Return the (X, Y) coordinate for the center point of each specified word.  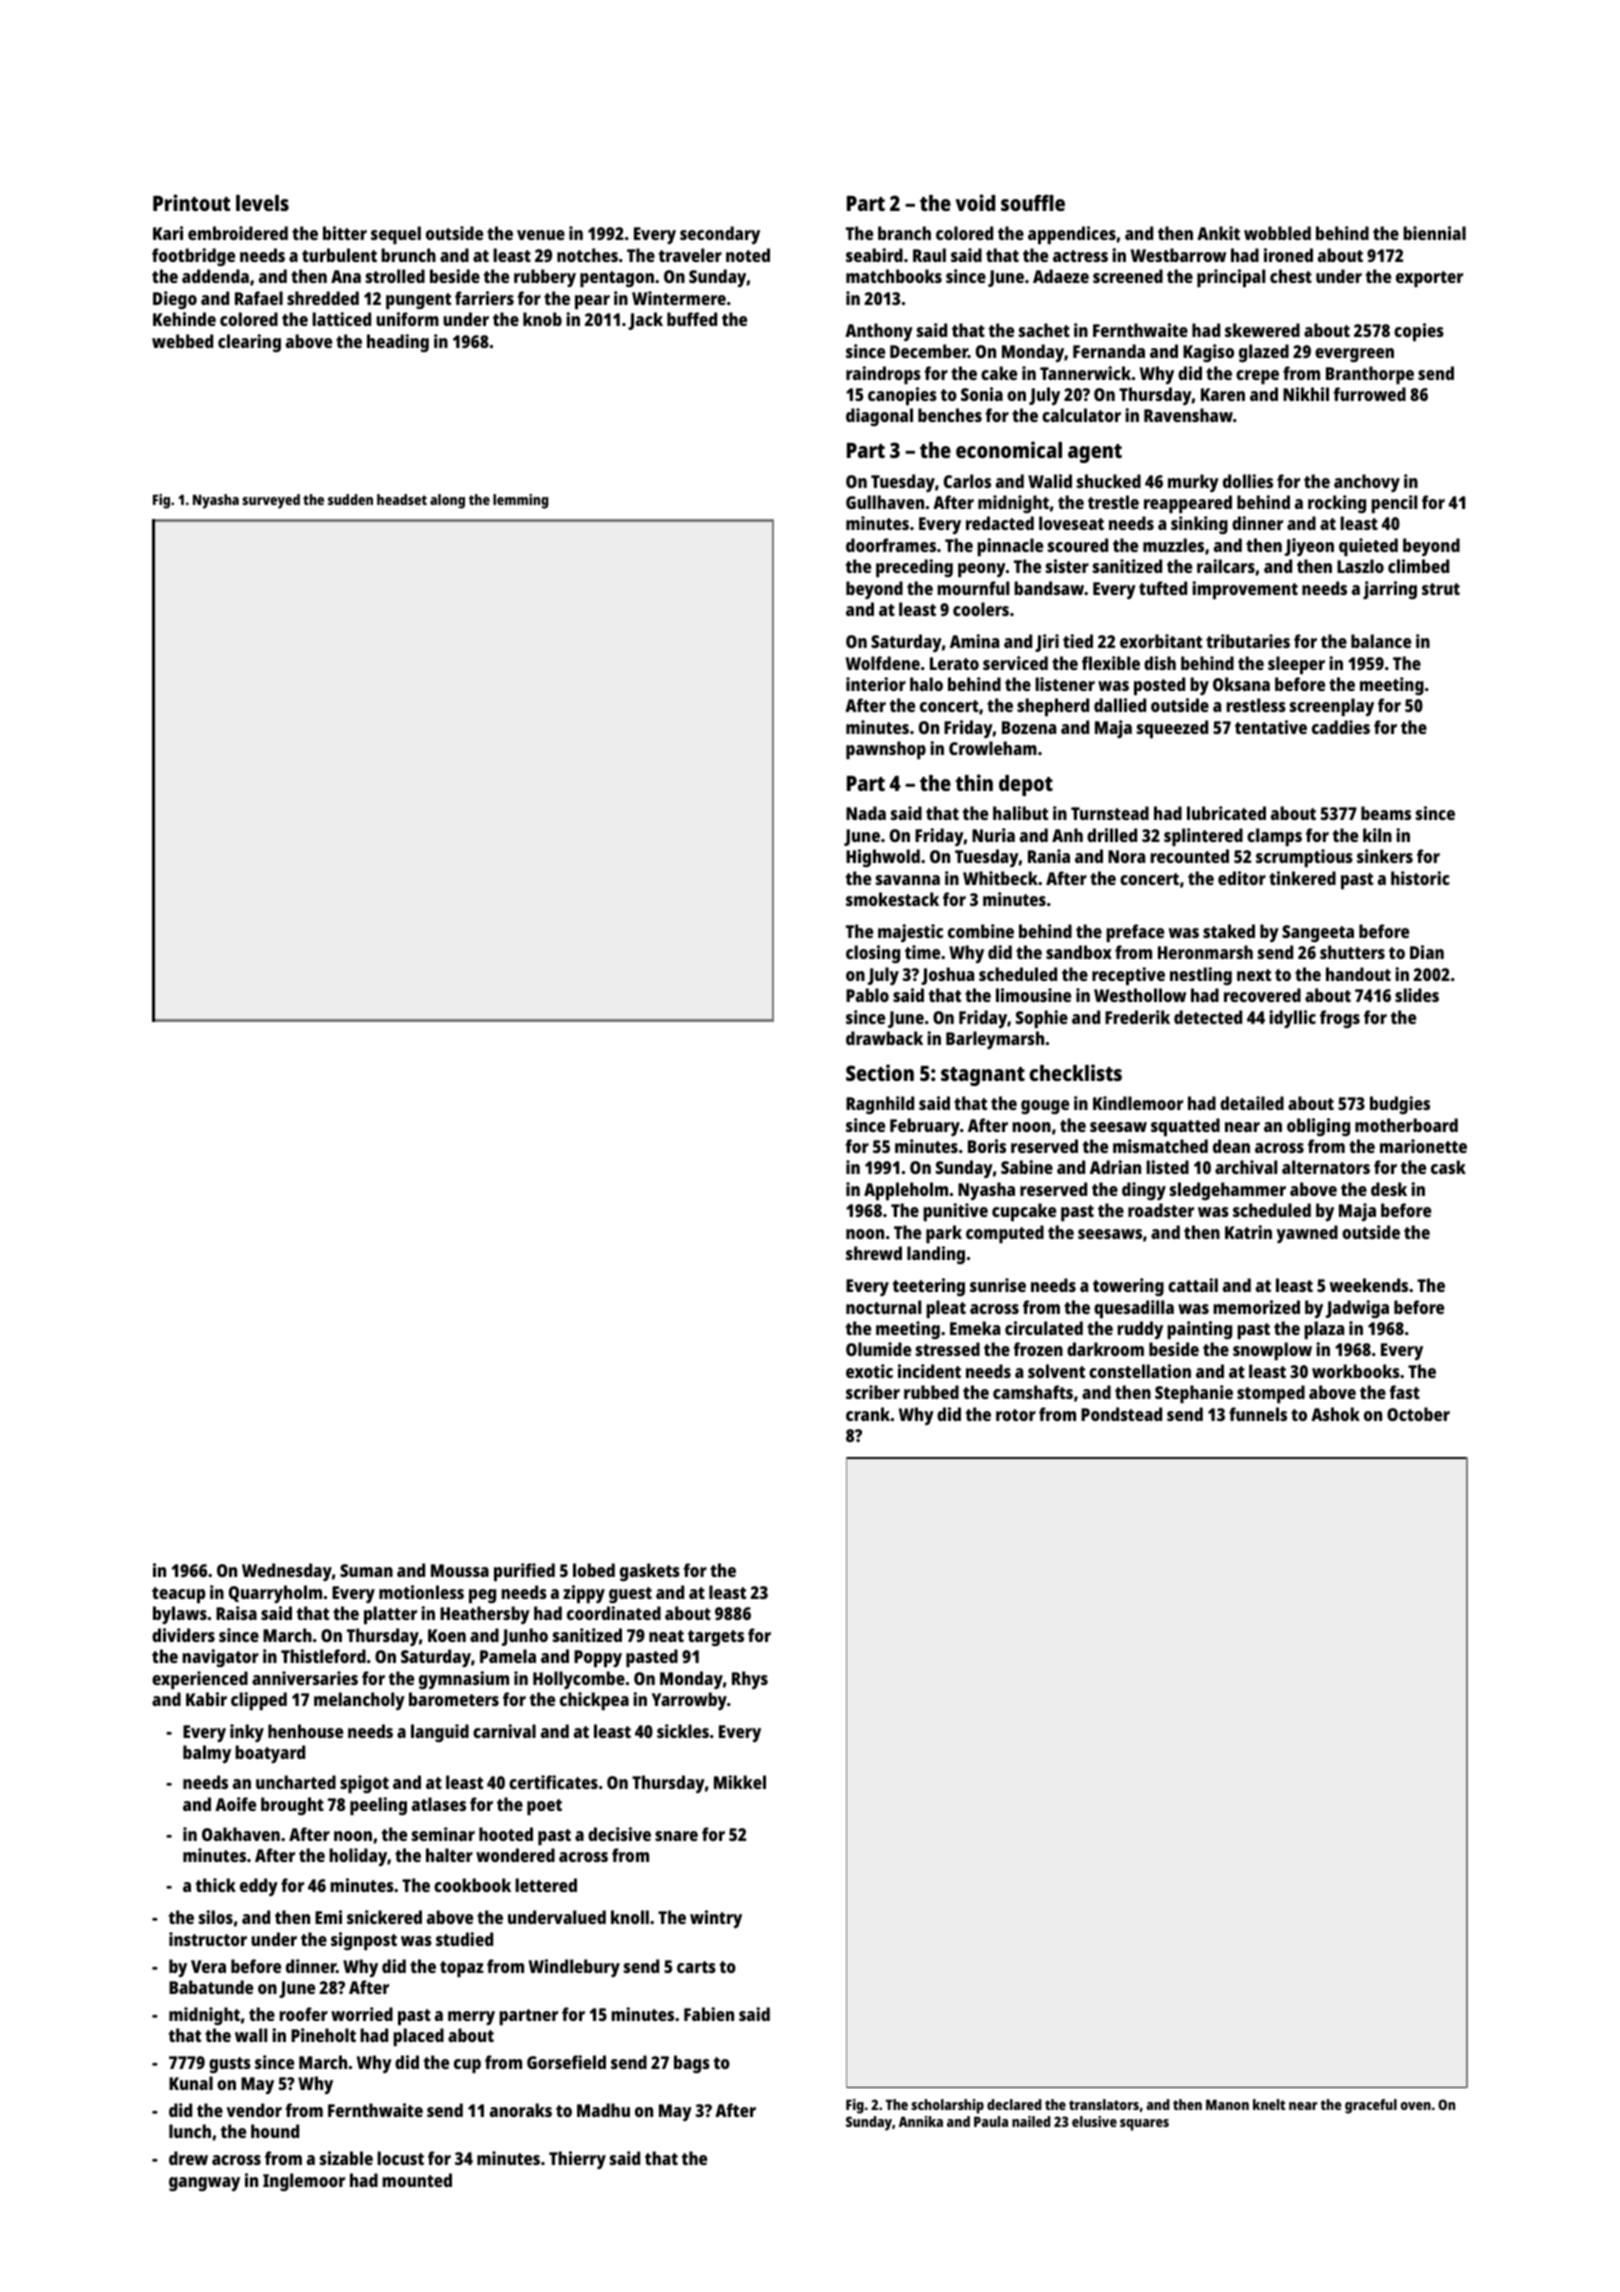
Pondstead (1121, 1414)
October (1418, 1414)
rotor (1016, 1415)
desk (1389, 1189)
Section (880, 1072)
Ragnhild (880, 1105)
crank (868, 1414)
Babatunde (211, 1987)
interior (876, 684)
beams (1386, 813)
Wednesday (287, 1572)
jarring (1390, 590)
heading (398, 343)
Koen (447, 1635)
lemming (520, 501)
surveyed (271, 501)
